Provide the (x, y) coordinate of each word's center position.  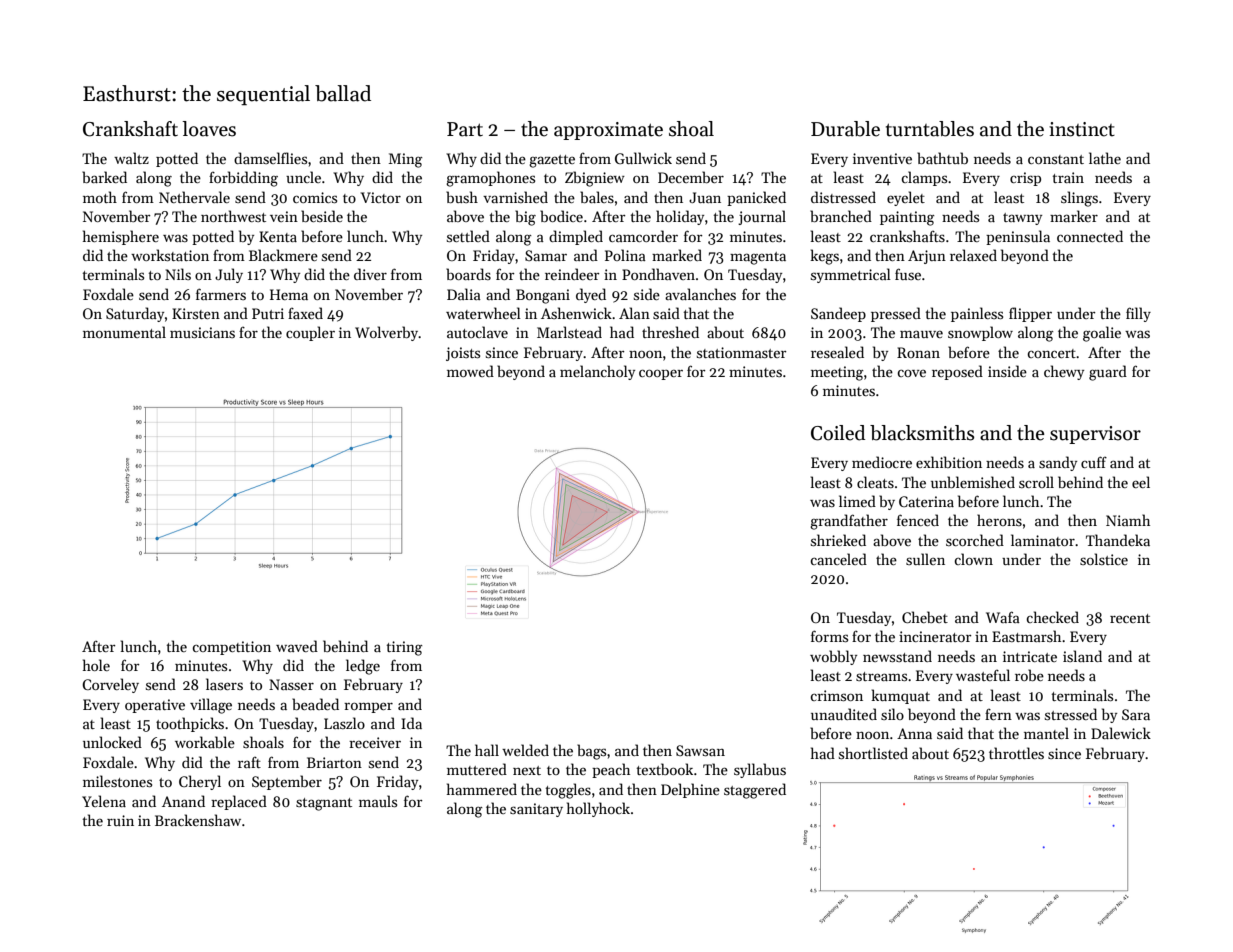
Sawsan (700, 750)
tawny (1022, 219)
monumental (124, 332)
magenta (758, 258)
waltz (131, 158)
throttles (1016, 753)
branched (841, 216)
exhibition (949, 462)
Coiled (838, 433)
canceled (838, 559)
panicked (756, 198)
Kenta (278, 236)
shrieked (838, 540)
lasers (224, 684)
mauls (378, 801)
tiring (404, 648)
